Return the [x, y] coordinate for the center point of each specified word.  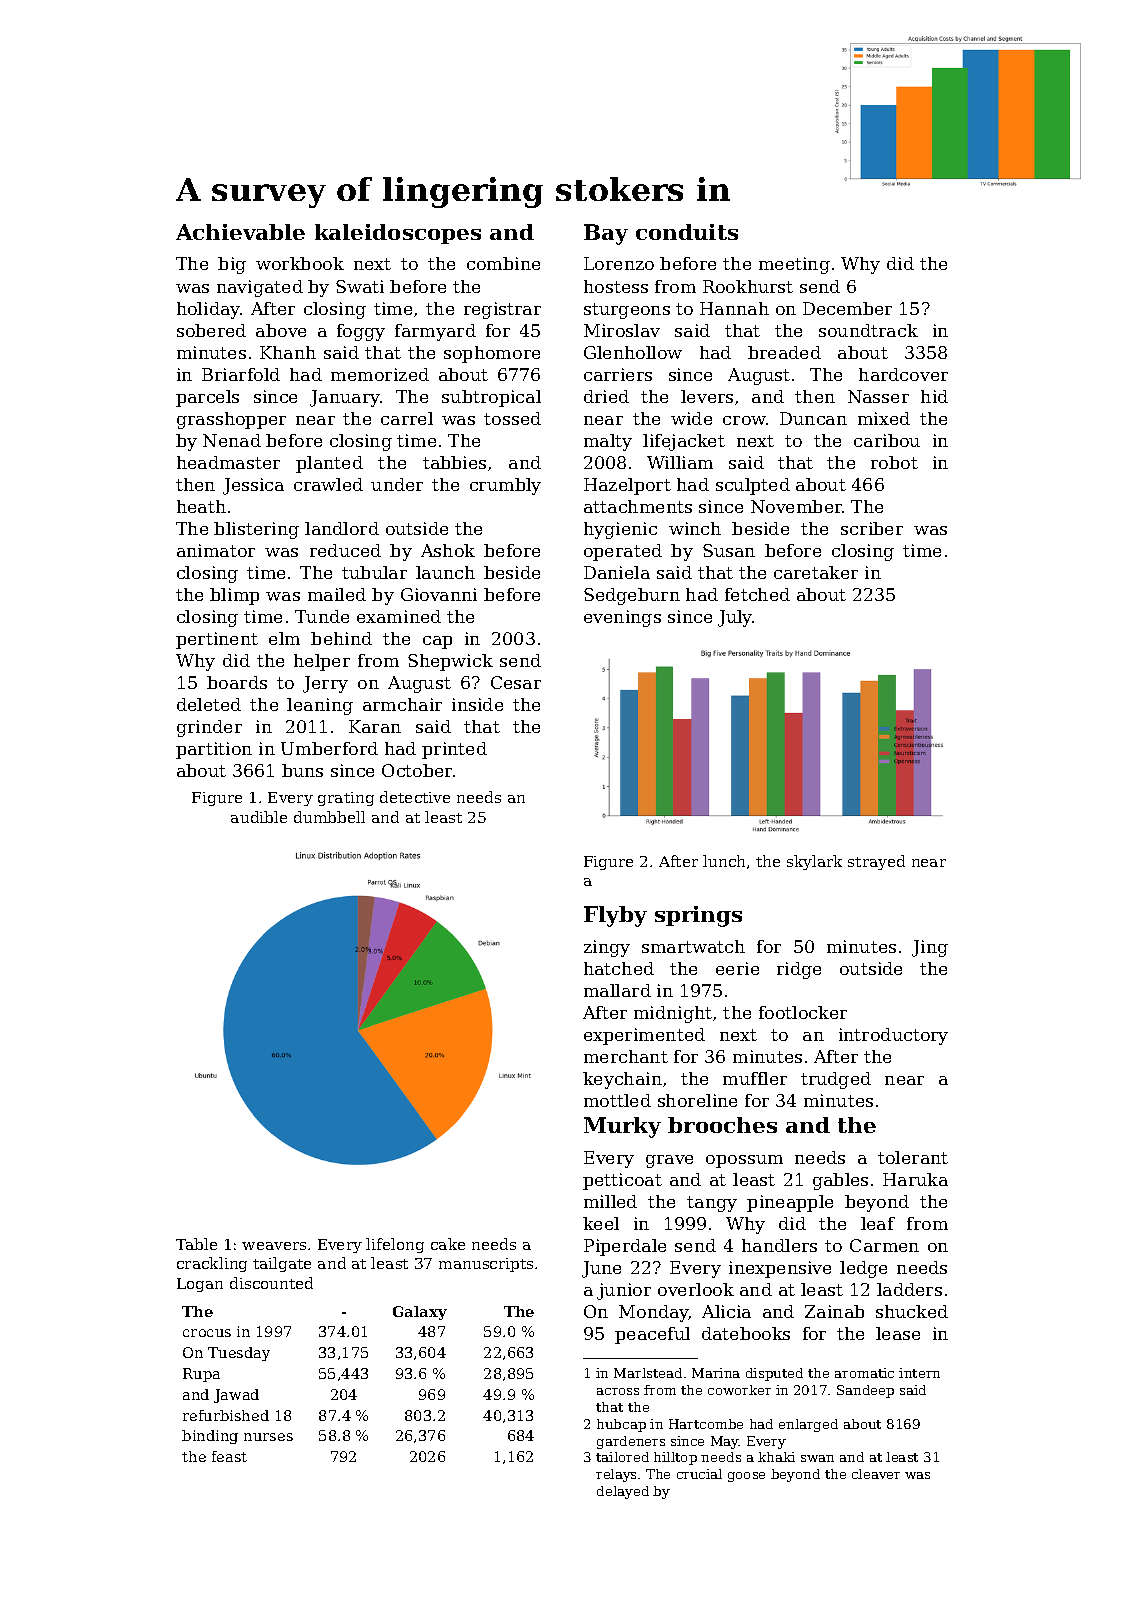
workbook [300, 263]
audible [259, 817]
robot [894, 462]
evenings [622, 618]
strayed [876, 862]
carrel [407, 418]
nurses [268, 1437]
